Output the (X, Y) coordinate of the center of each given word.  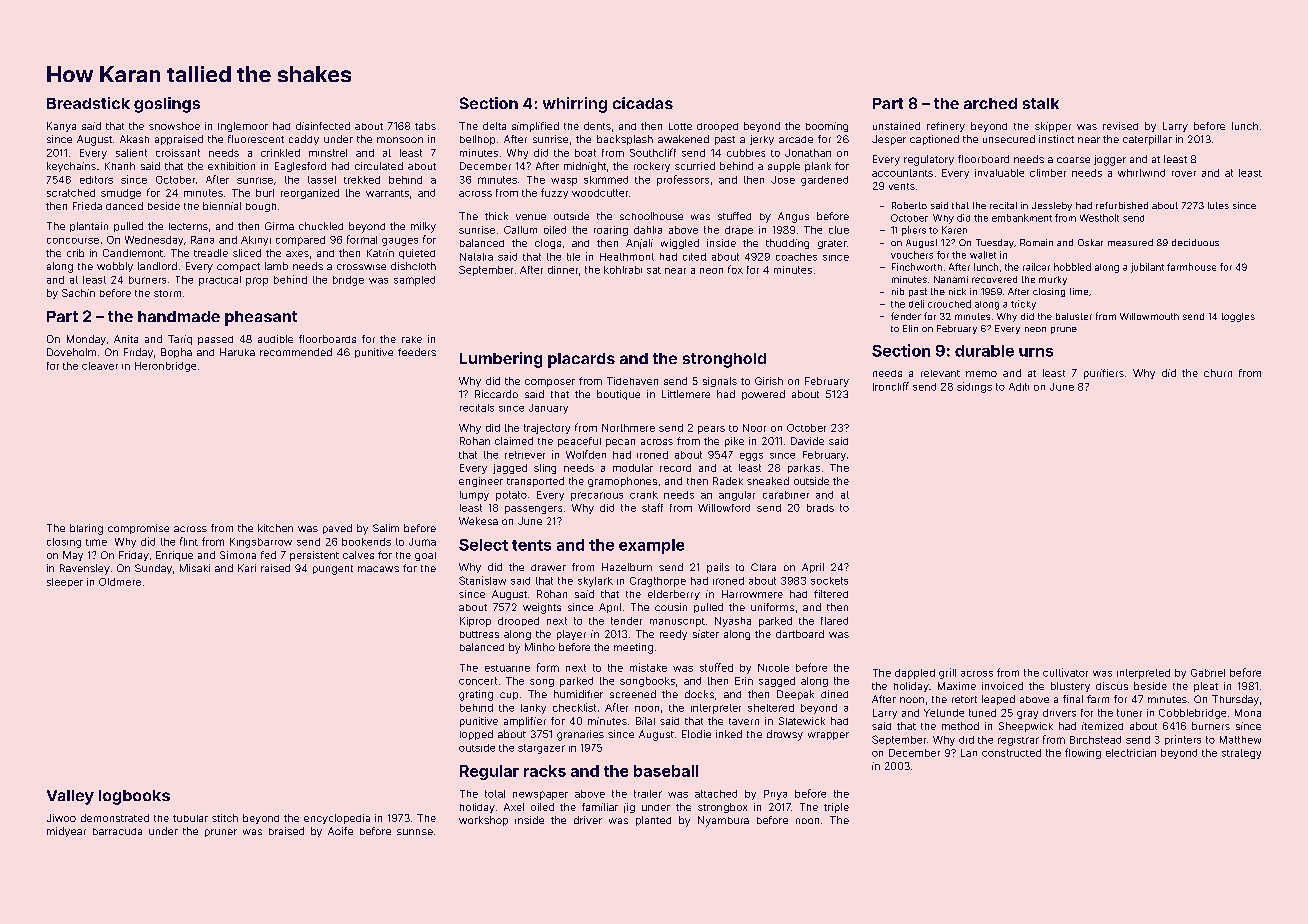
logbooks (134, 797)
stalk (1041, 103)
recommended (296, 352)
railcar (1036, 267)
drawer (548, 567)
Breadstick (88, 103)
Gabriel (1208, 673)
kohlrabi (623, 270)
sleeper (65, 582)
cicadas (643, 103)
